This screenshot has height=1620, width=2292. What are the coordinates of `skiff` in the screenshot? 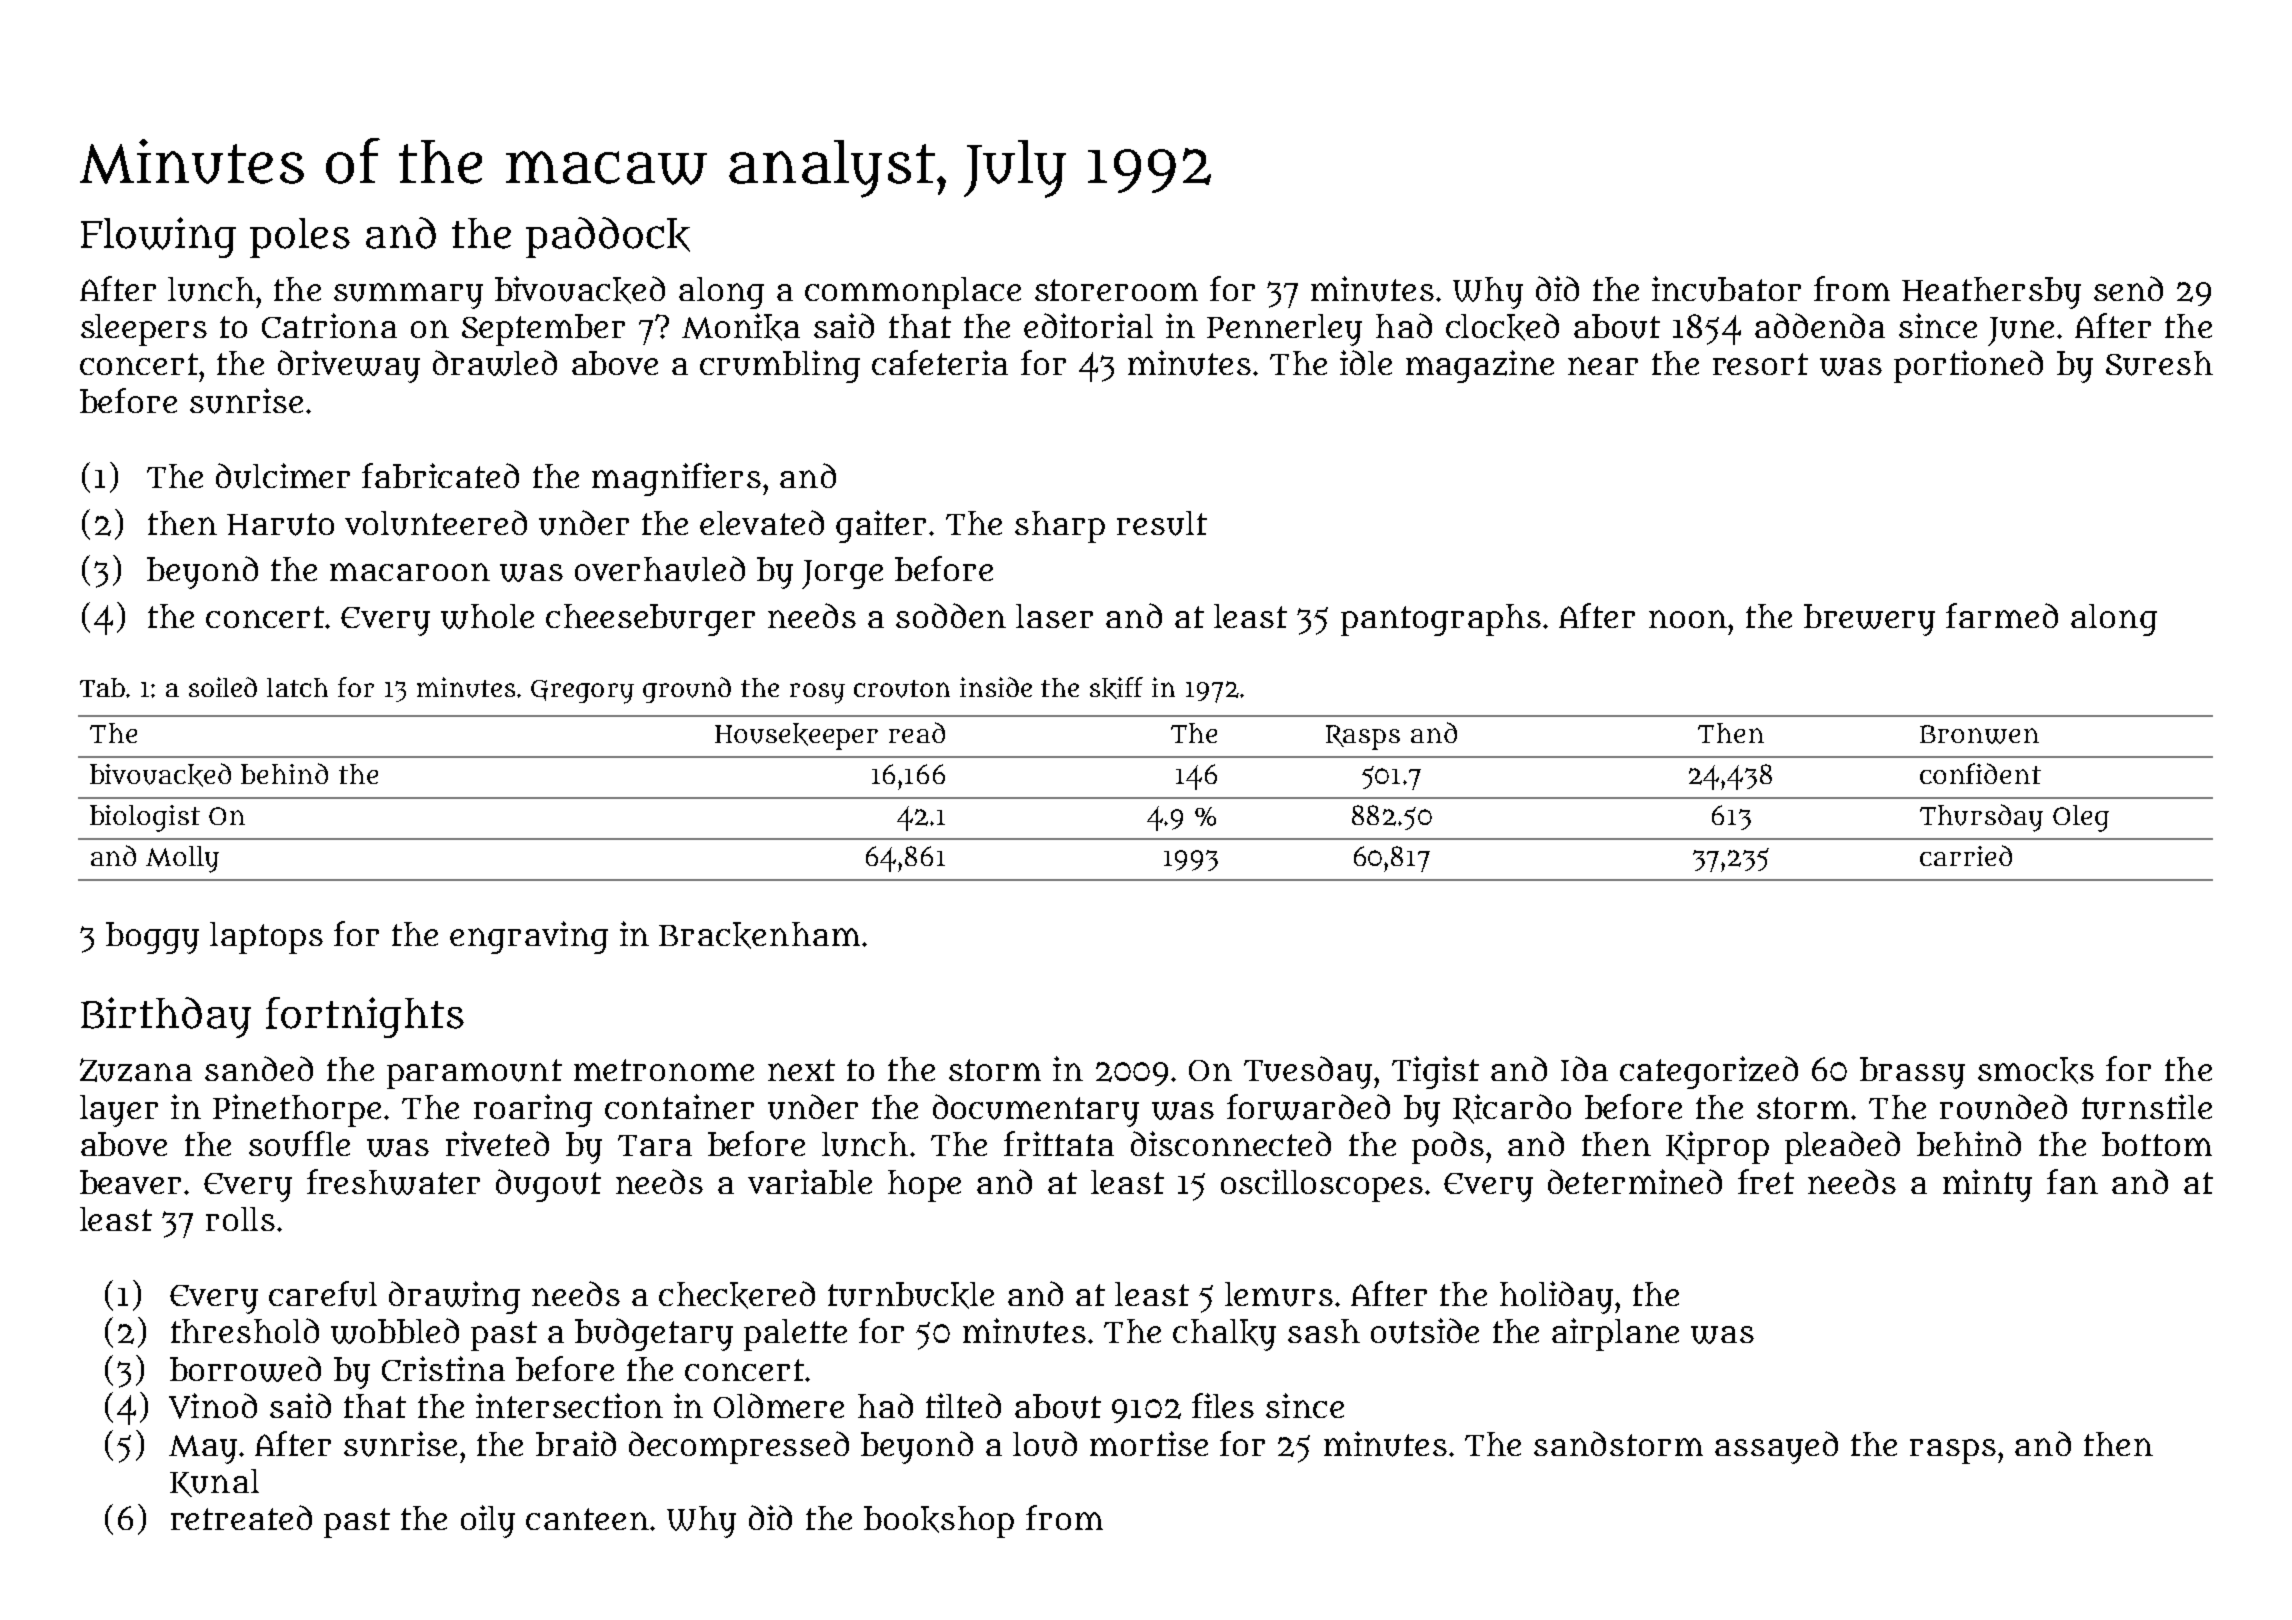 It's located at (1116, 688).
